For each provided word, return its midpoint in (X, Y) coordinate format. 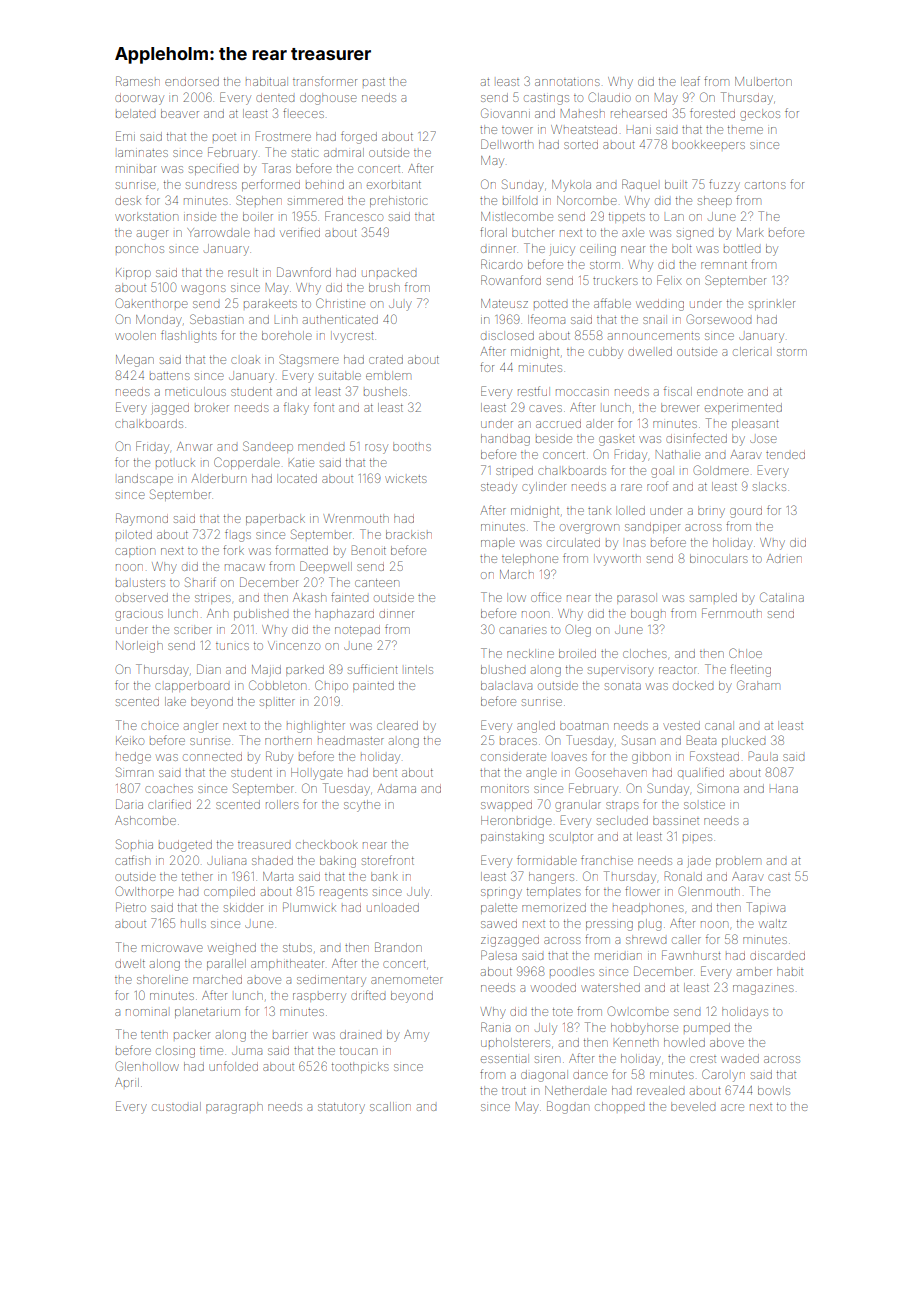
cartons (765, 185)
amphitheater (287, 964)
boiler (258, 216)
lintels (419, 669)
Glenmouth (709, 891)
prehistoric (398, 201)
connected (212, 757)
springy (501, 894)
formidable (547, 860)
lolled (630, 510)
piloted (134, 534)
